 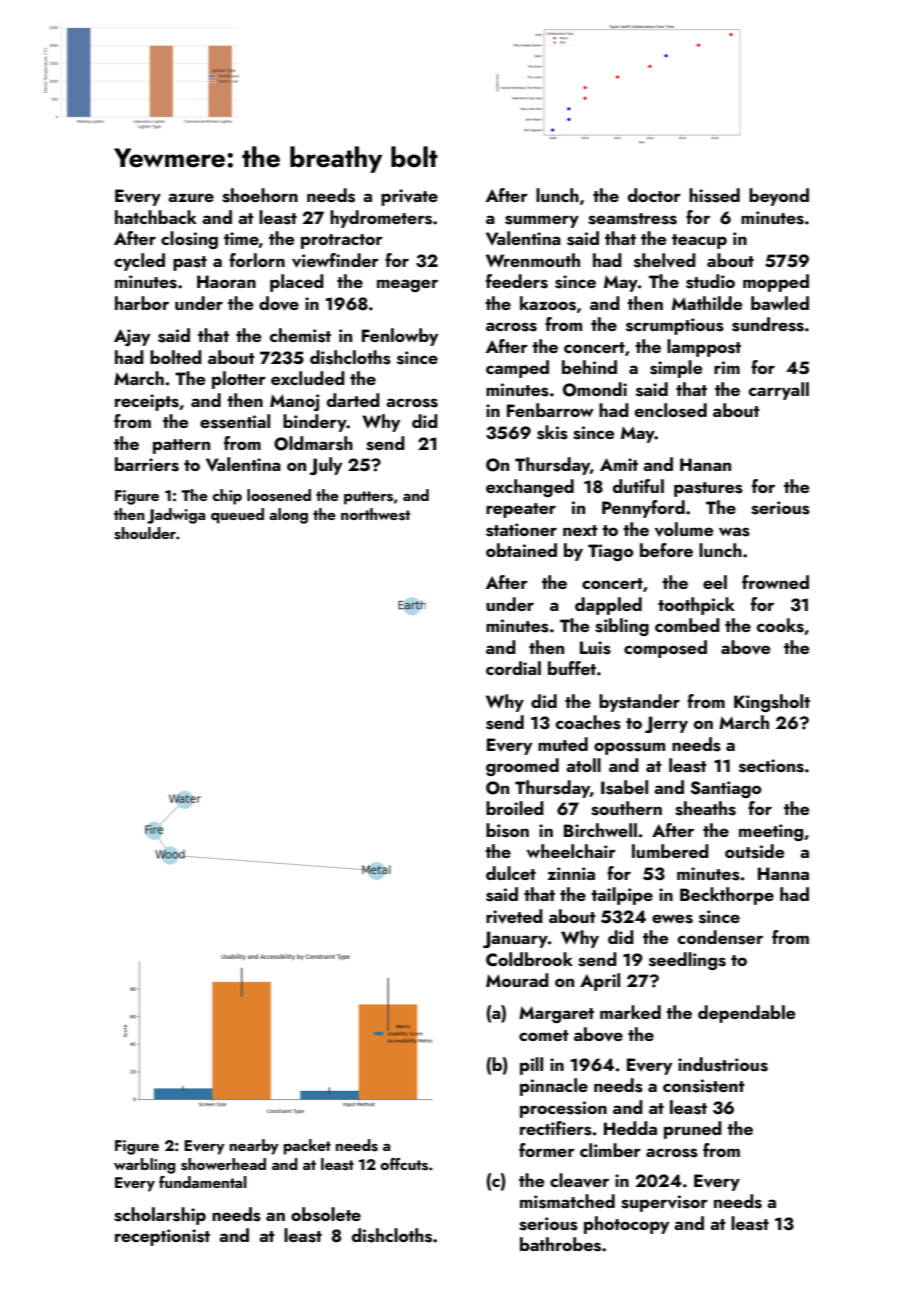 What do you see at coordinates (326, 1214) in the image?
I see `obsolete` at bounding box center [326, 1214].
